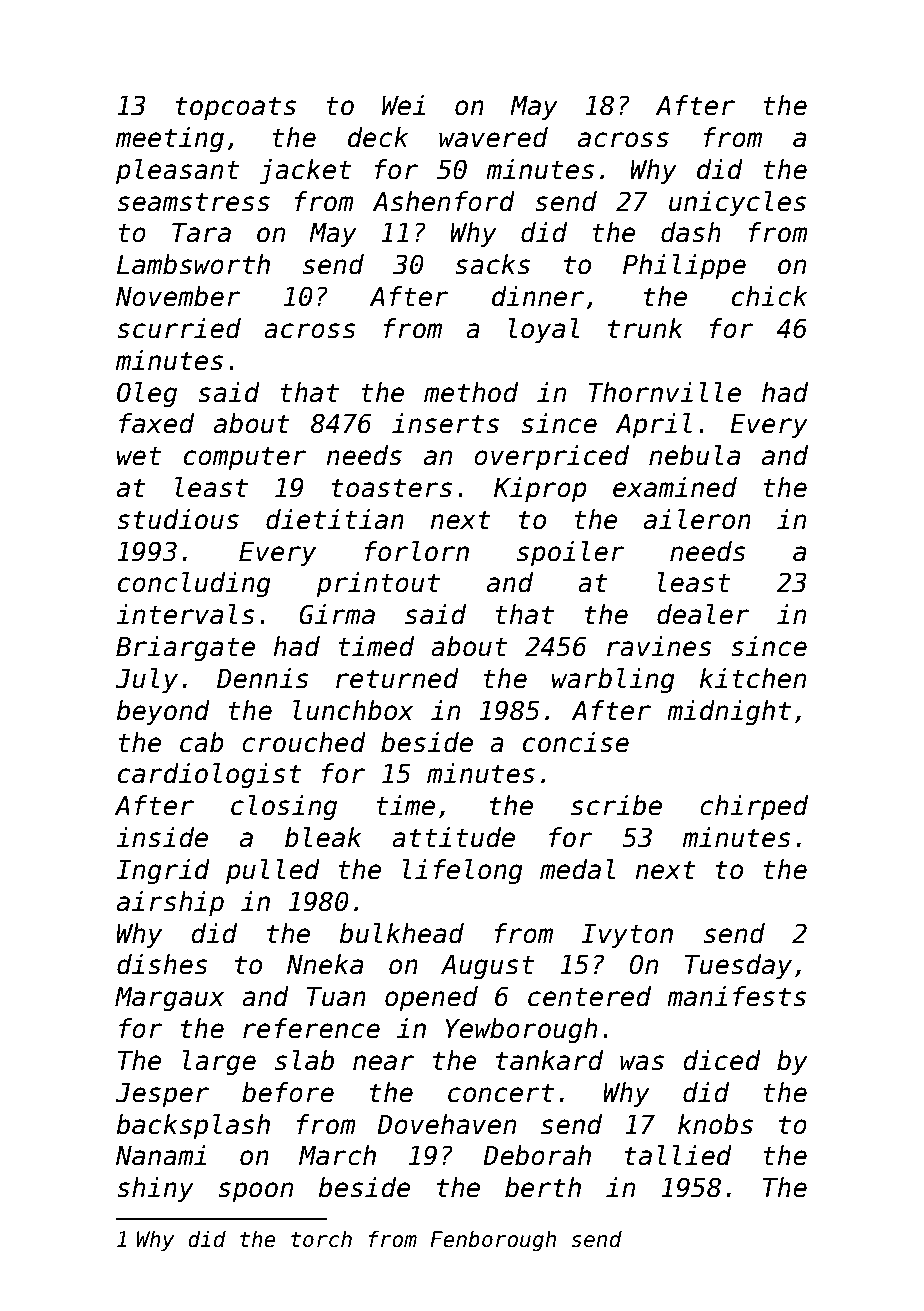 The image size is (924, 1311). Describe the element at coordinates (737, 204) in the document. I see `unicycles` at that location.
